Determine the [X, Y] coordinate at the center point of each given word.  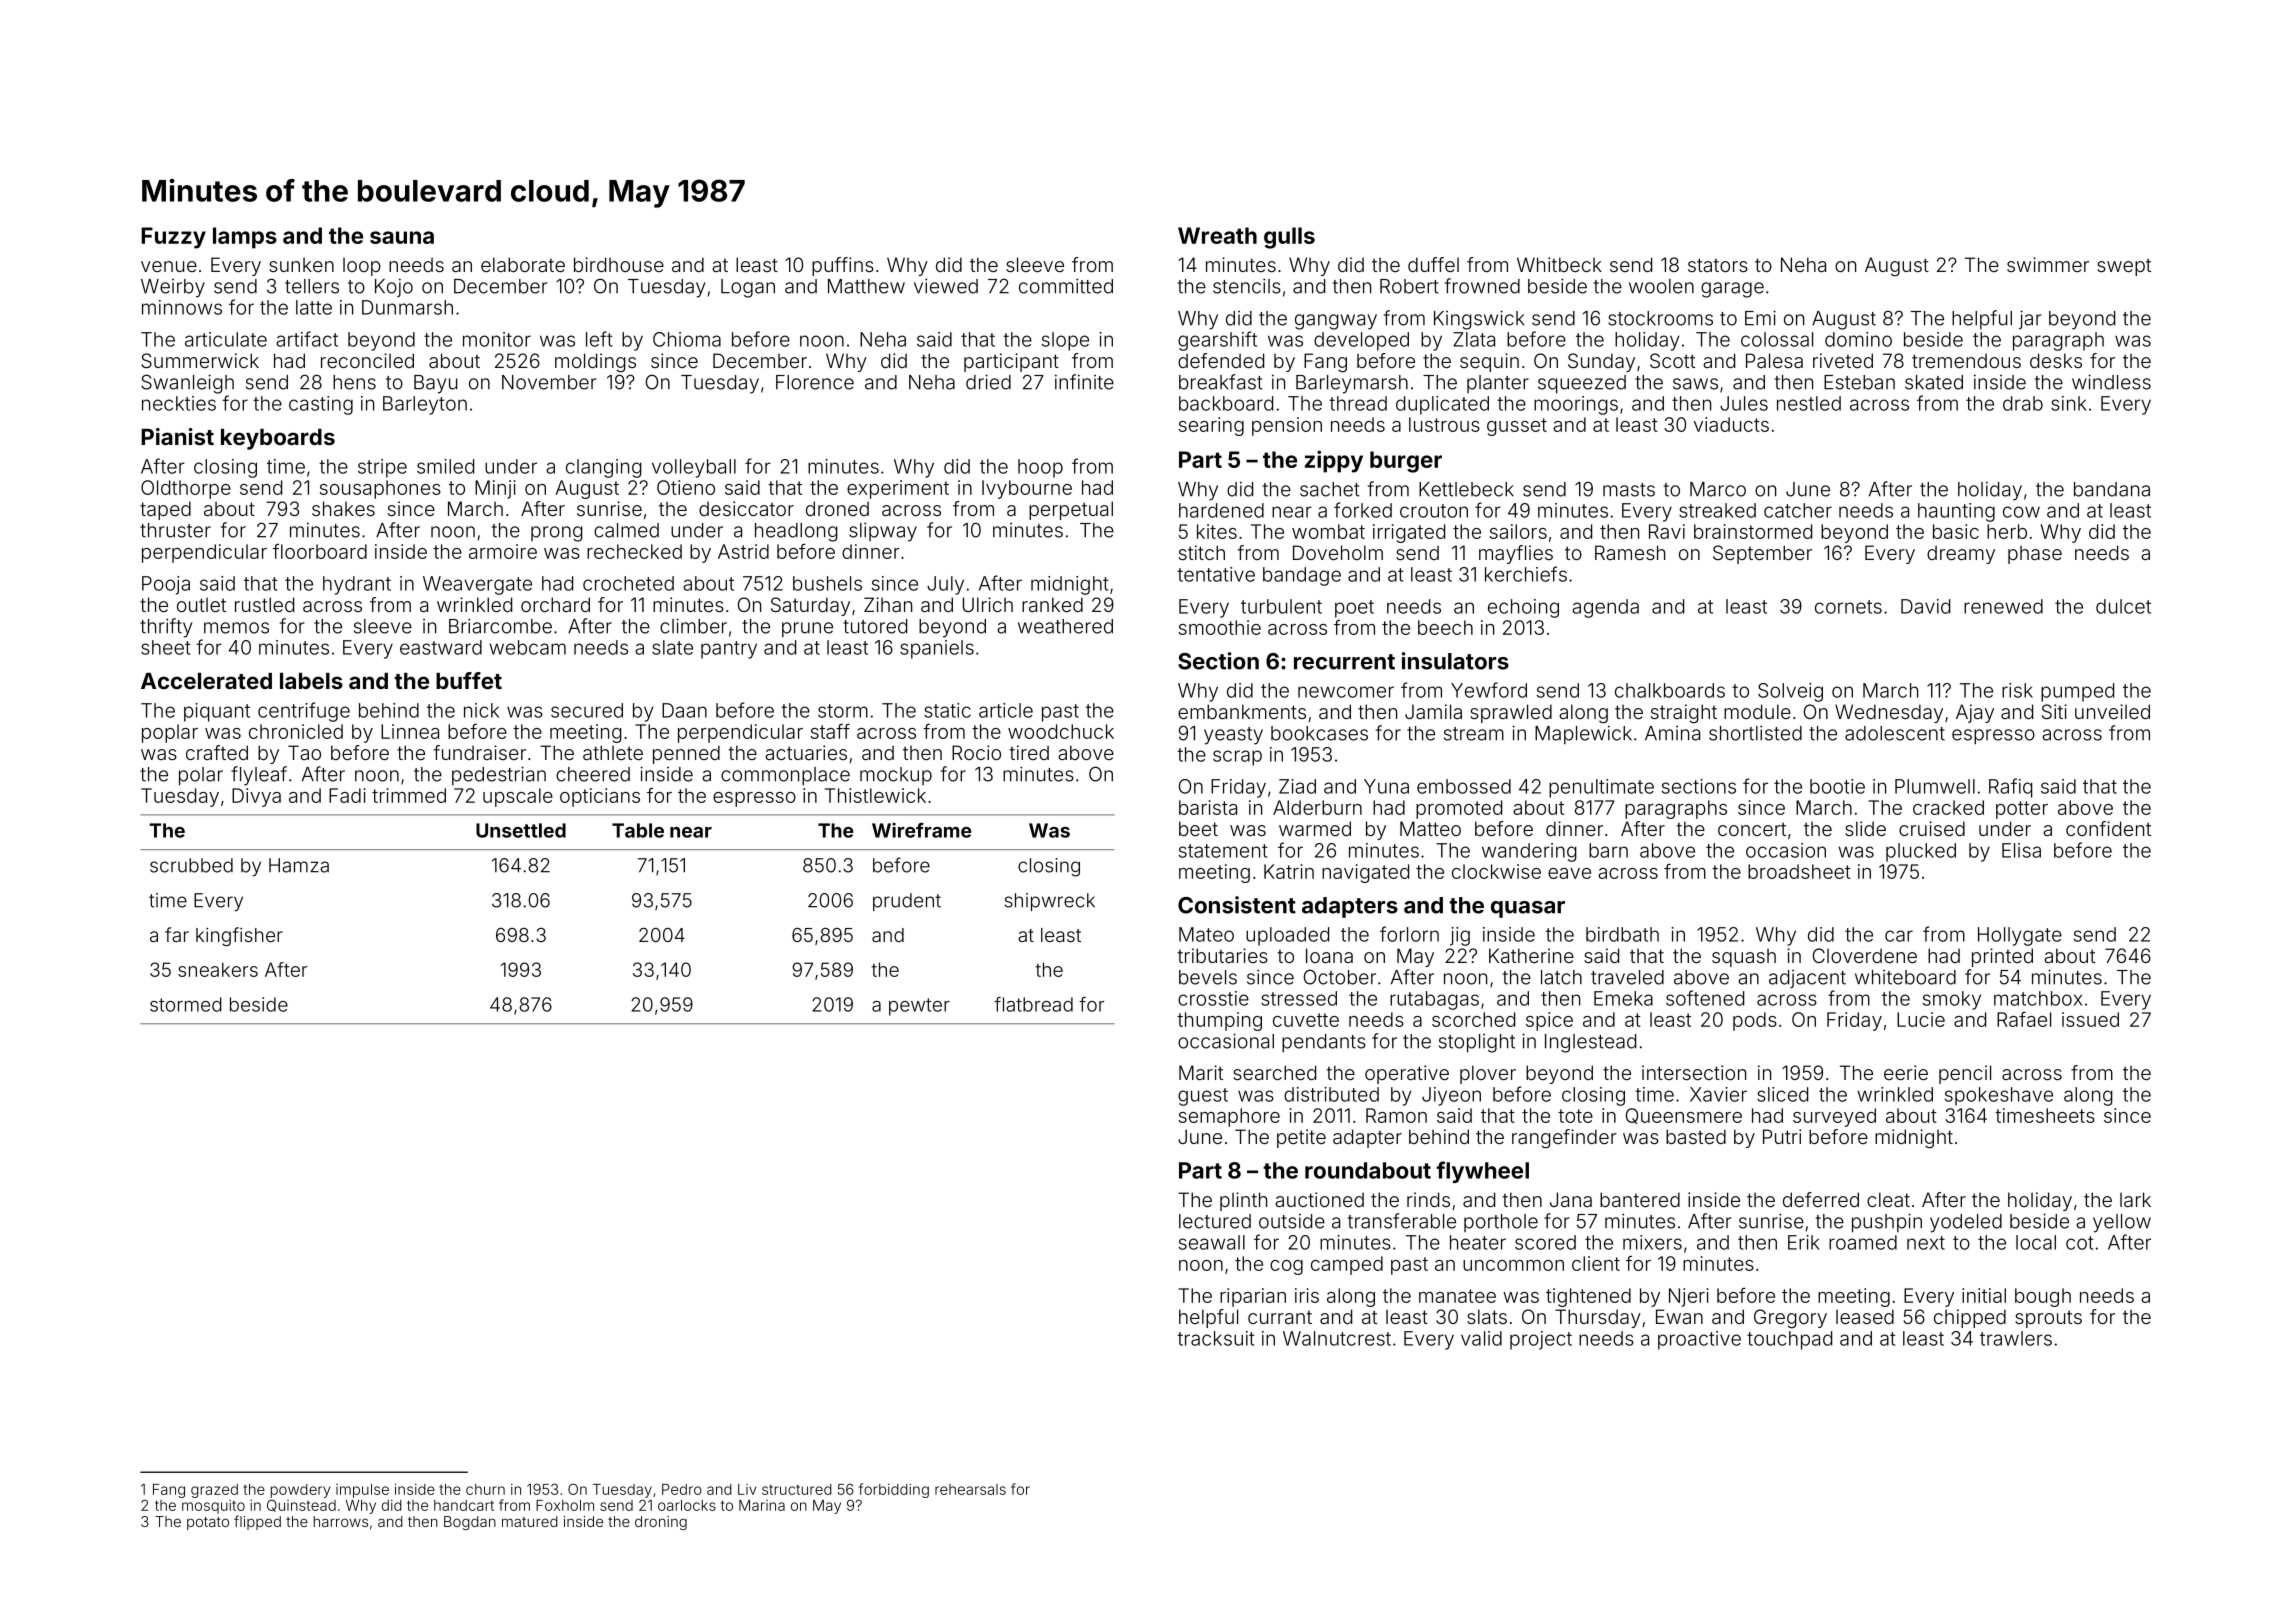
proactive [1699, 1340]
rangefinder [1564, 1139]
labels [311, 681]
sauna [402, 237]
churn [485, 1489]
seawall [1212, 1242]
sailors [1518, 531]
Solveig [1790, 692]
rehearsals [970, 1489]
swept [2124, 267]
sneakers [218, 969]
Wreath [1217, 235]
